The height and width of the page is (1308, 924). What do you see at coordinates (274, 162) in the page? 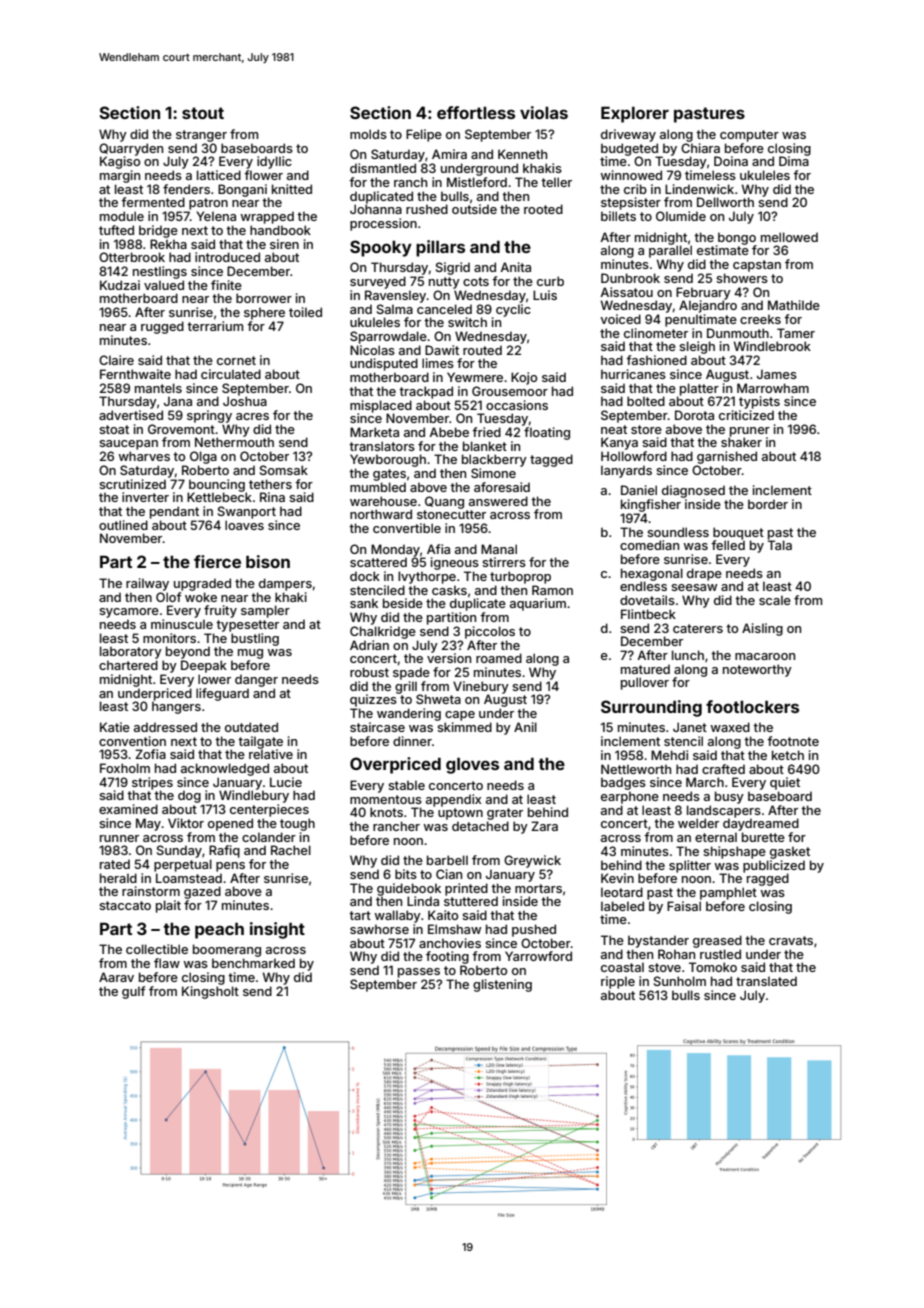
I see `idyllic` at bounding box center [274, 162].
